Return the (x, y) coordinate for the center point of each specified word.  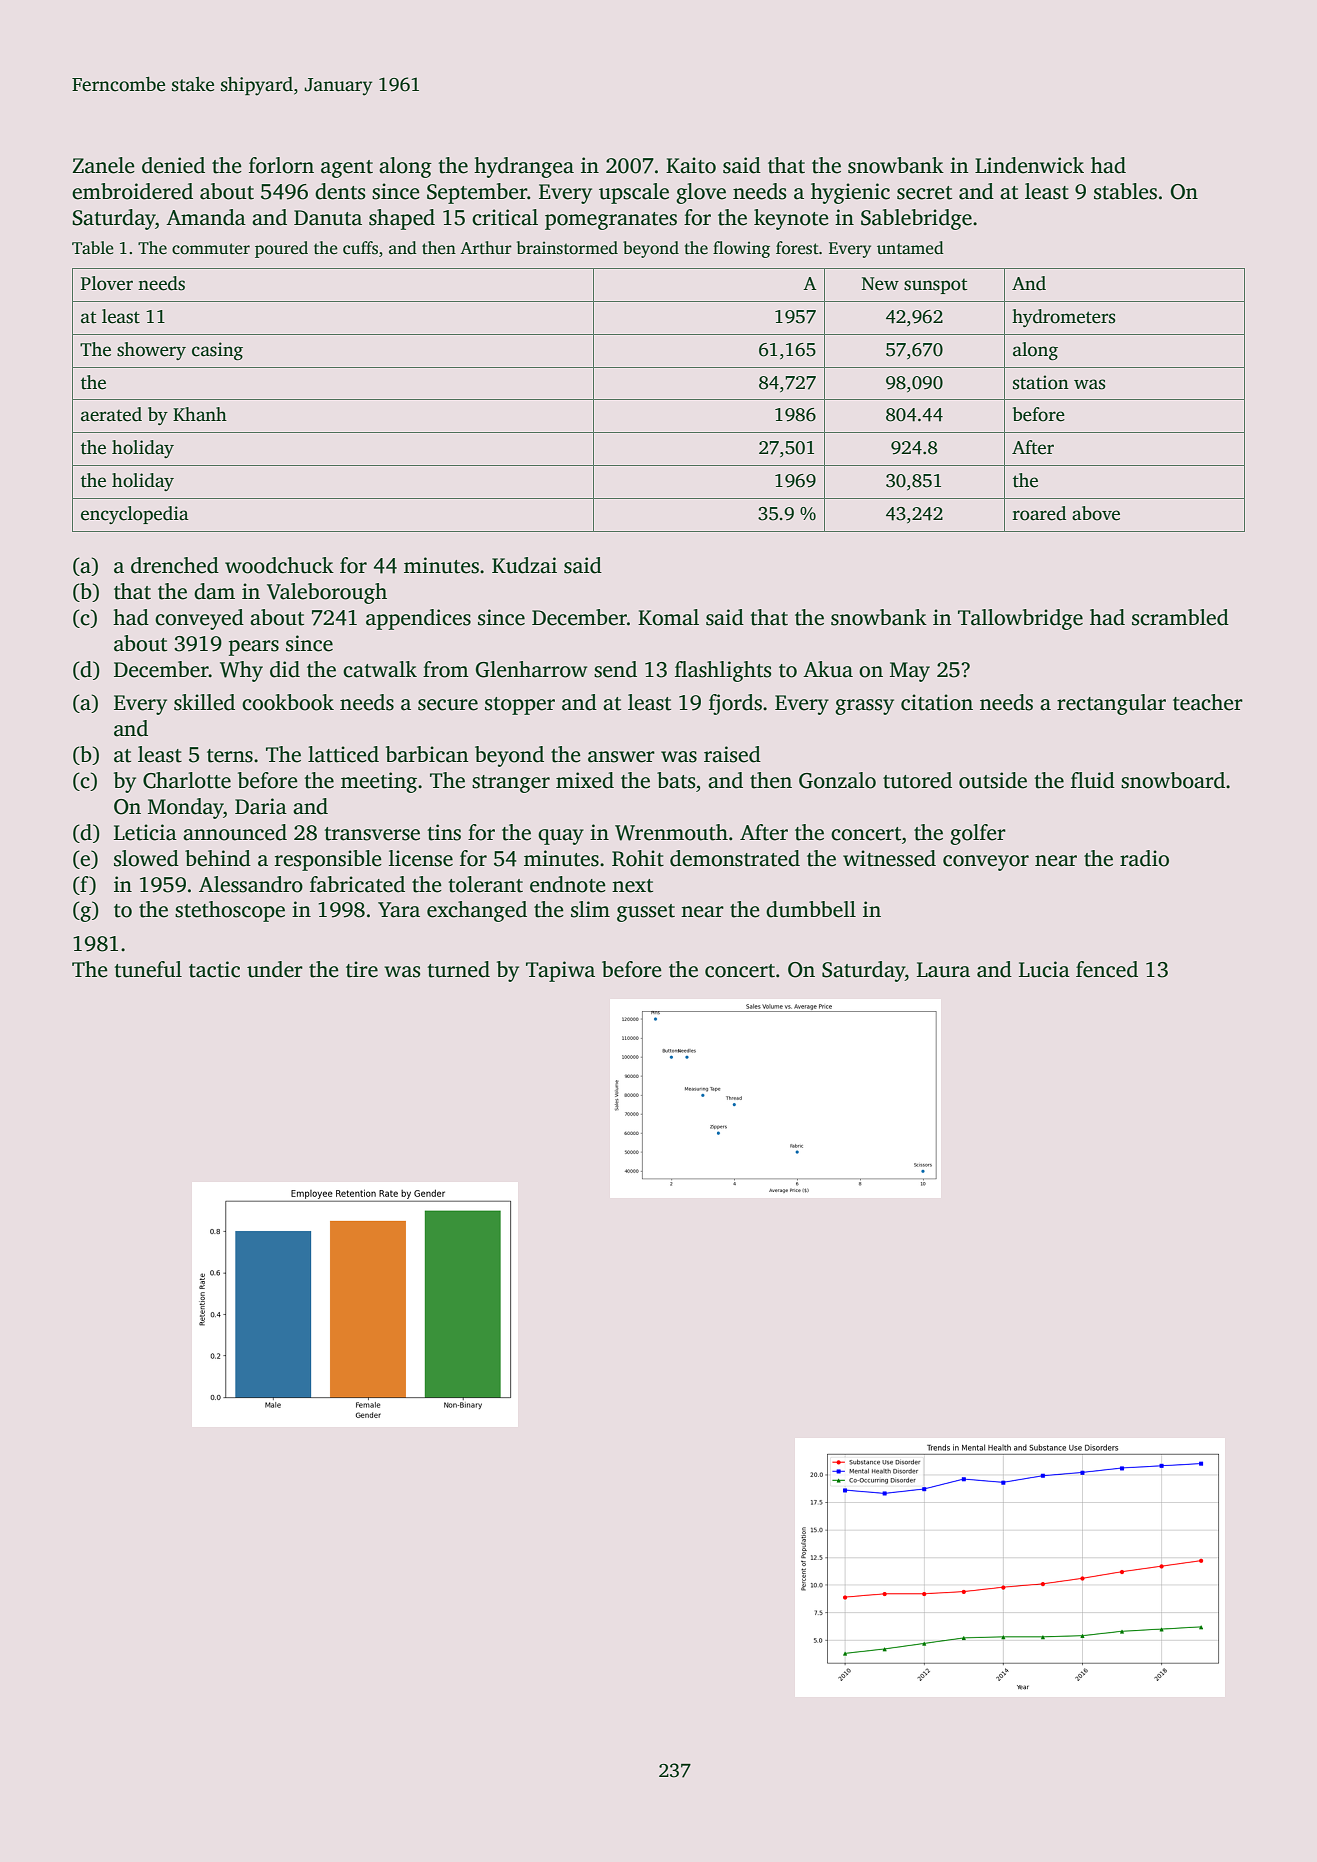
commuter (211, 249)
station (1041, 382)
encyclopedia (135, 515)
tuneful (148, 969)
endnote (568, 884)
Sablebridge (916, 219)
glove (701, 193)
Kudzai (524, 565)
